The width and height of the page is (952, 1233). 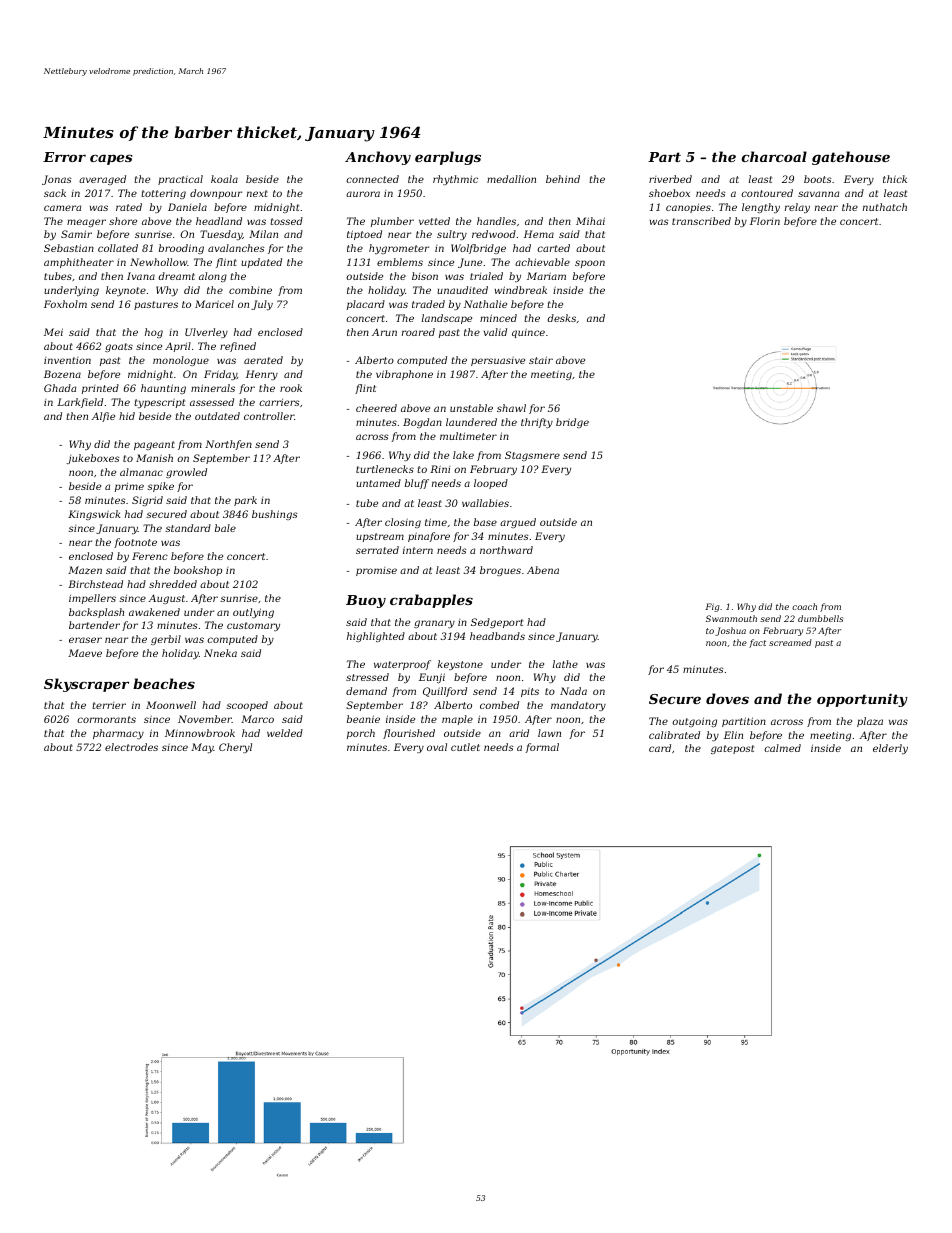 I want to click on controller, so click(x=269, y=416).
